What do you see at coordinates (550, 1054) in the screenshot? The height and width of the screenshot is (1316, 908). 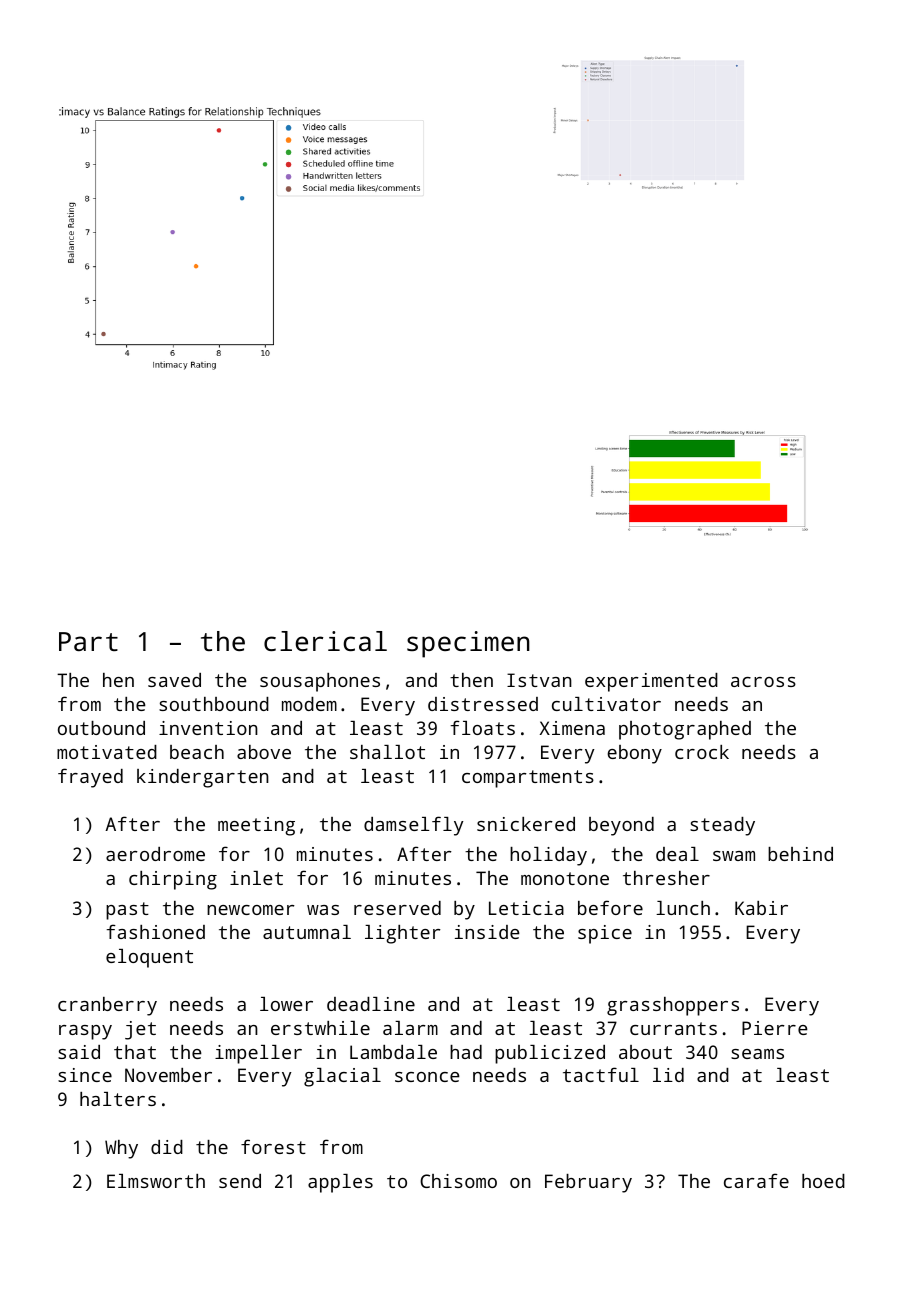 I see `publicized` at bounding box center [550, 1054].
